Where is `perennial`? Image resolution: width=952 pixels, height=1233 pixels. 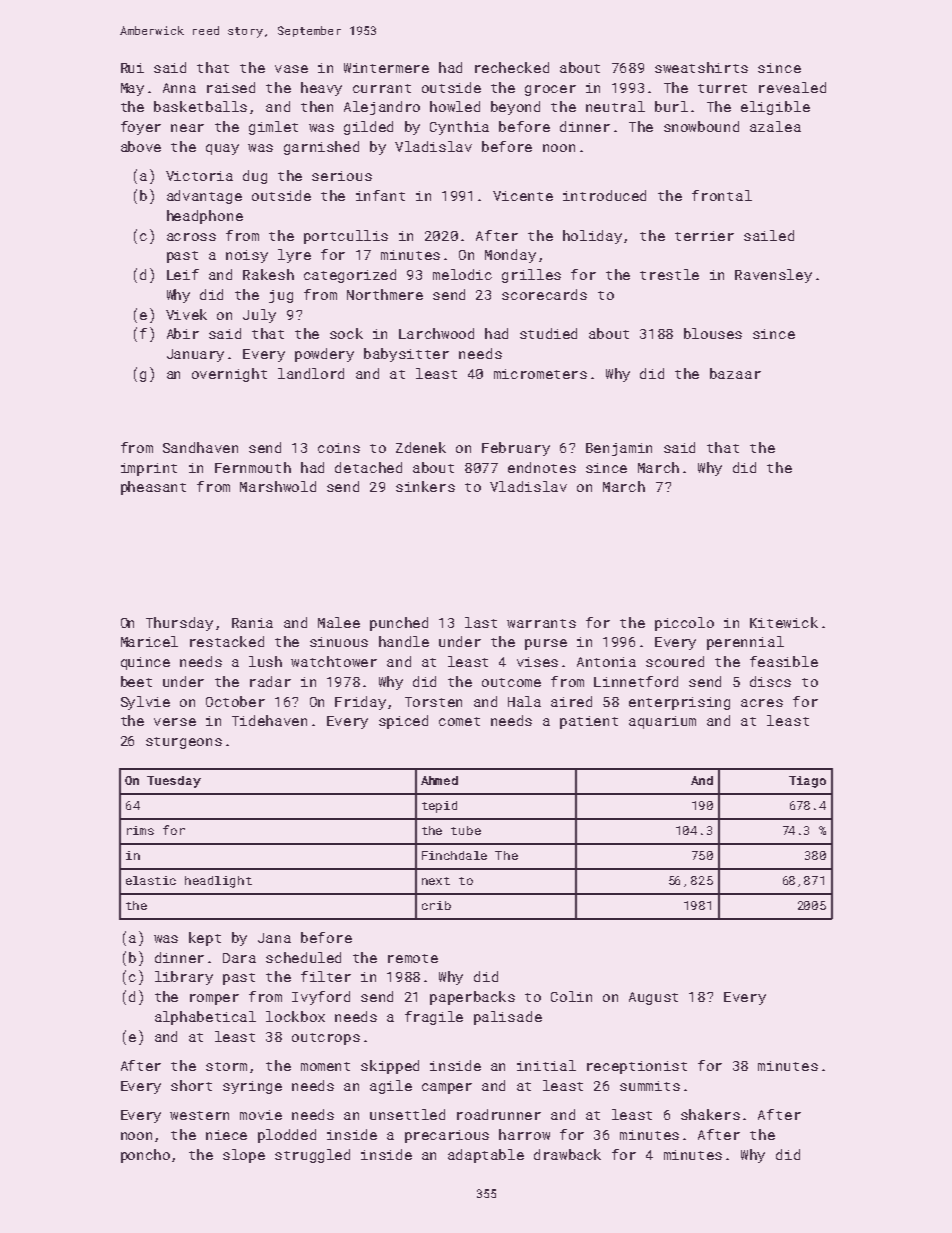 perennial is located at coordinates (745, 643).
